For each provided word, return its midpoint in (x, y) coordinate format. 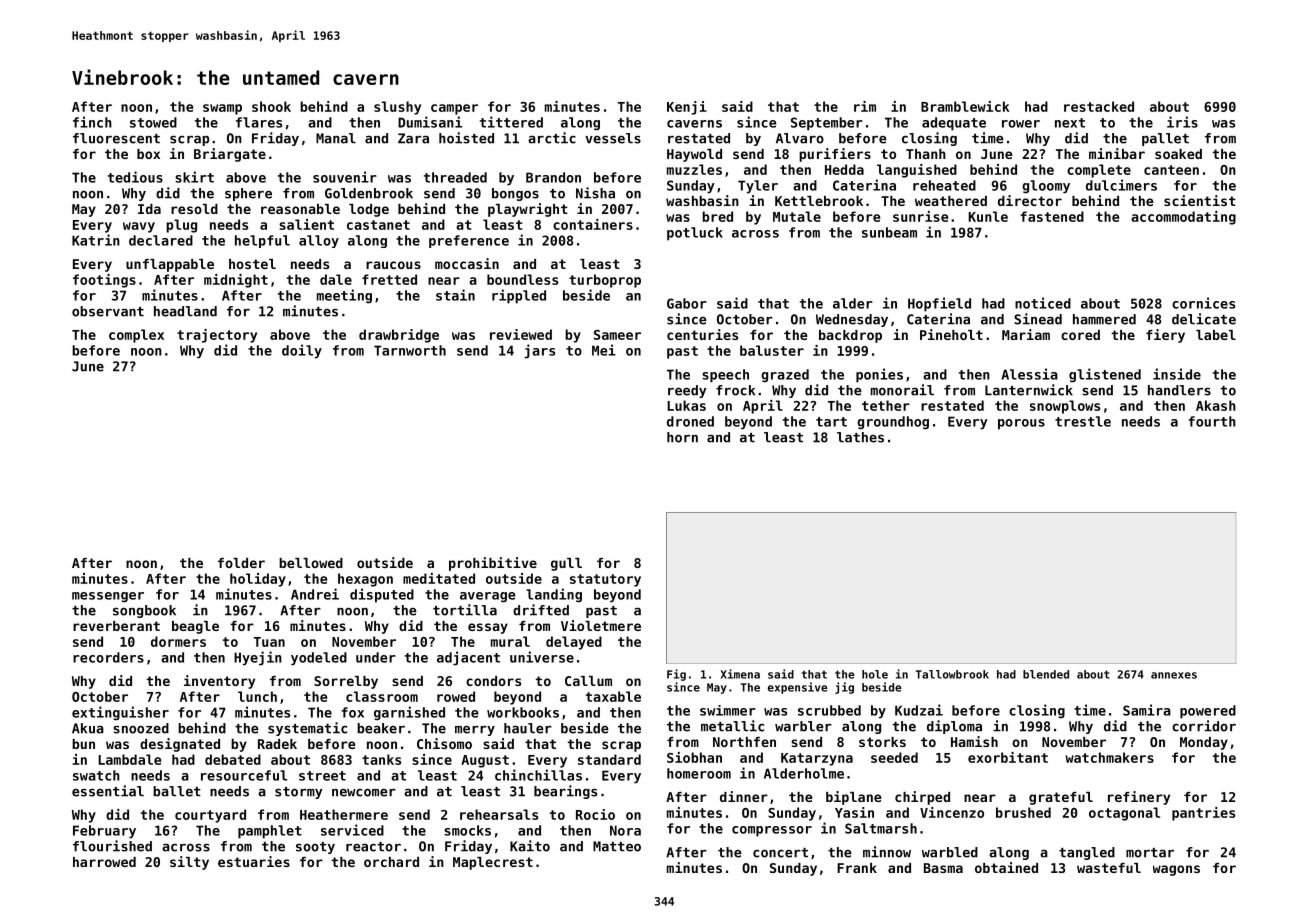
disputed (382, 595)
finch (92, 122)
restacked (1099, 106)
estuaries (254, 861)
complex (136, 336)
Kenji (687, 108)
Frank (857, 868)
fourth (1212, 421)
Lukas (686, 405)
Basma (943, 868)
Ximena (740, 674)
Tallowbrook (952, 674)
